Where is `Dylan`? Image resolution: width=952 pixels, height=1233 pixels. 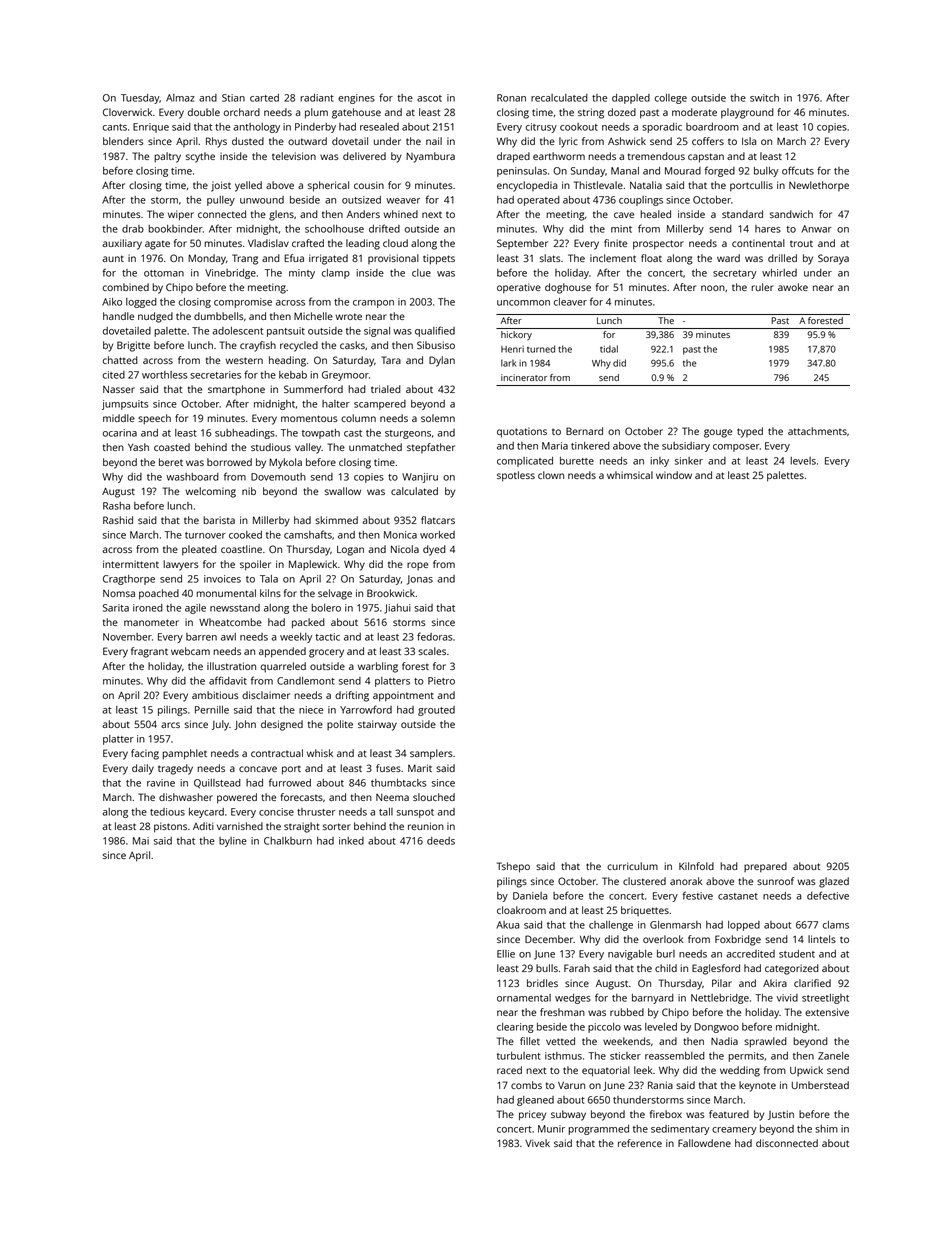
Dylan is located at coordinates (442, 361).
